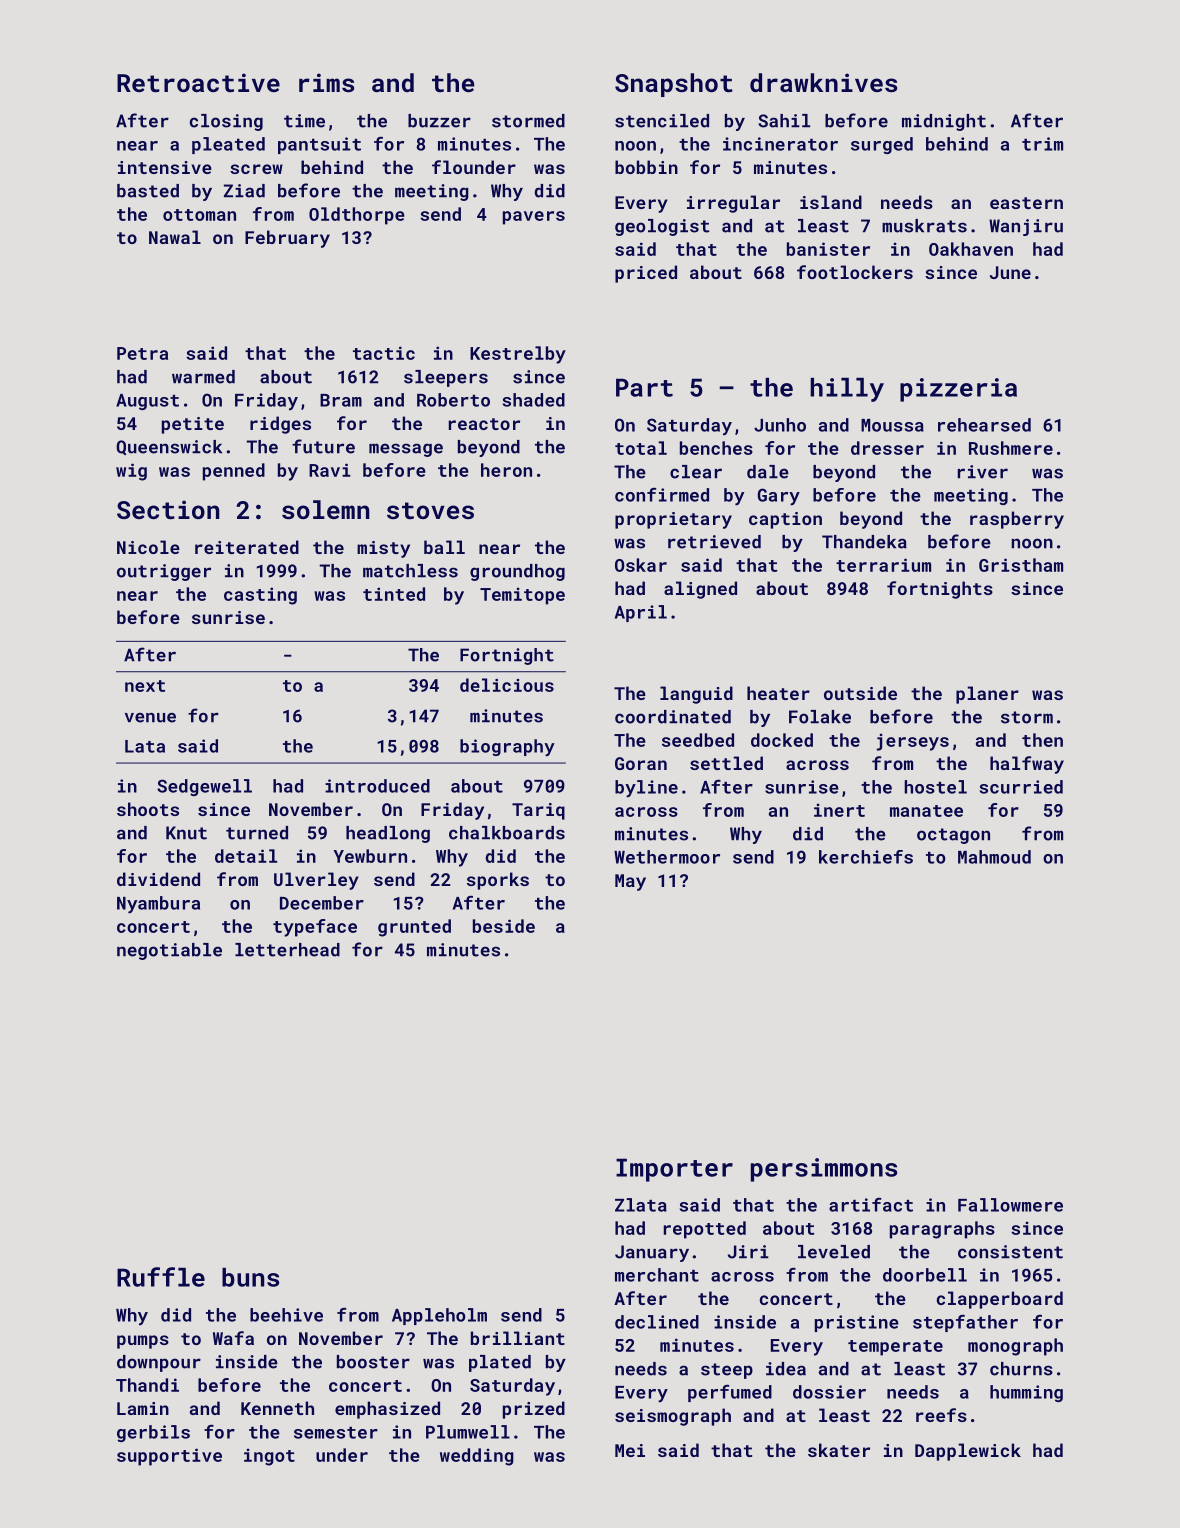  Describe the element at coordinates (518, 1338) in the screenshot. I see `brilliant` at that location.
